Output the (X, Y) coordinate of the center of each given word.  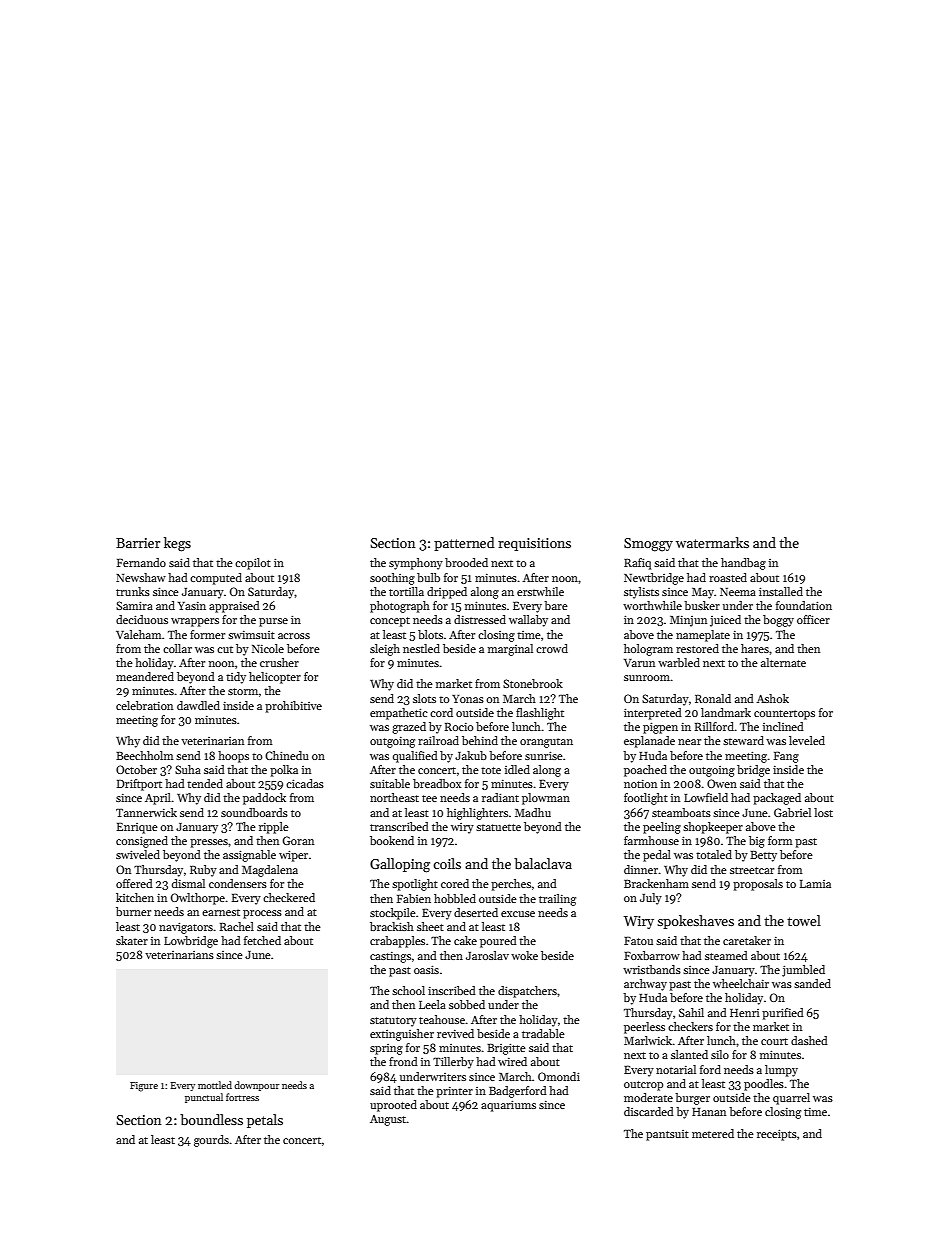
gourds (211, 1141)
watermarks (712, 542)
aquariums (508, 1106)
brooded (466, 562)
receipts (777, 1135)
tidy (236, 678)
